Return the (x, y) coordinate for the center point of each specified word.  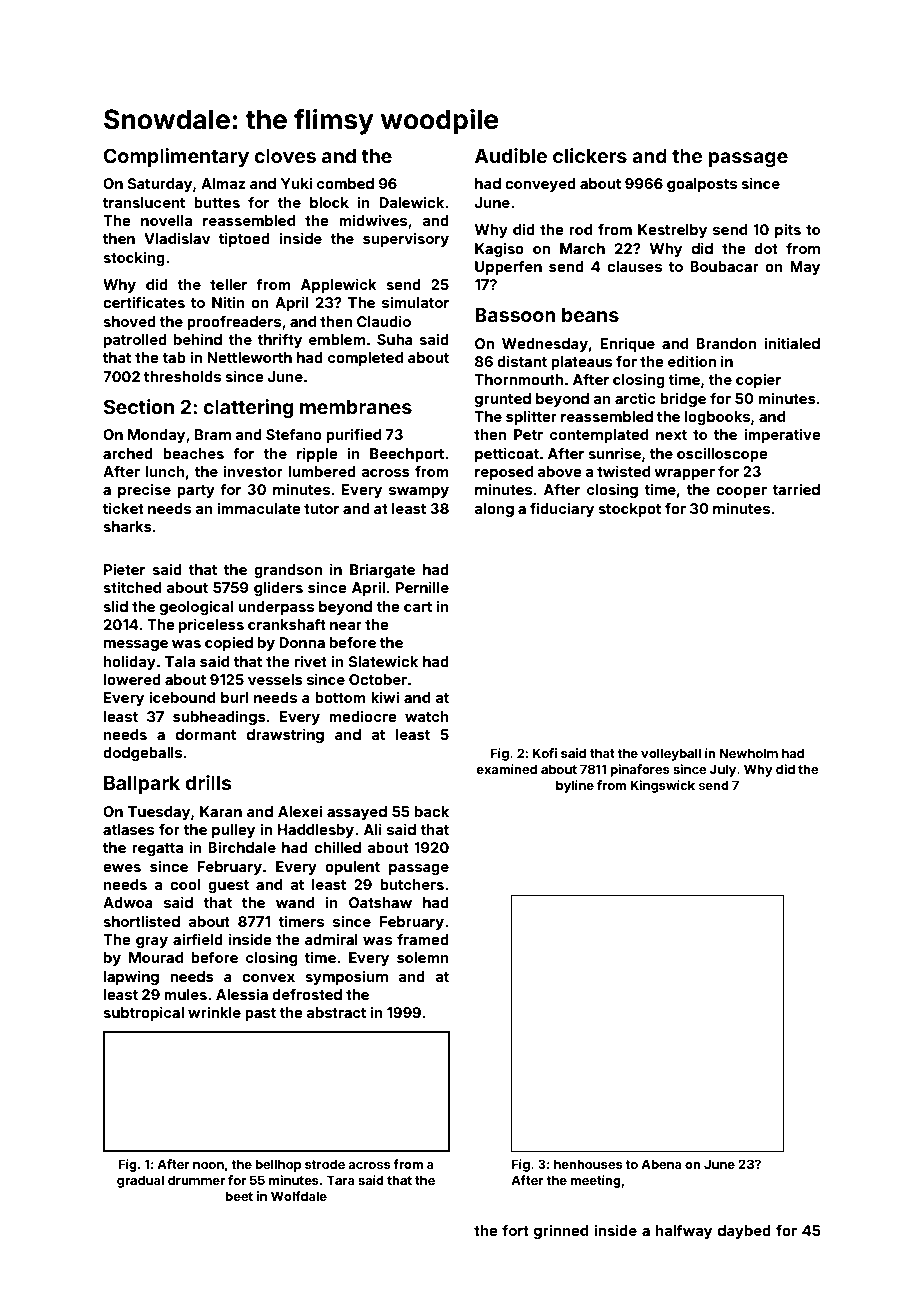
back (432, 811)
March (582, 248)
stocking (134, 259)
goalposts (702, 185)
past (260, 1014)
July (723, 770)
